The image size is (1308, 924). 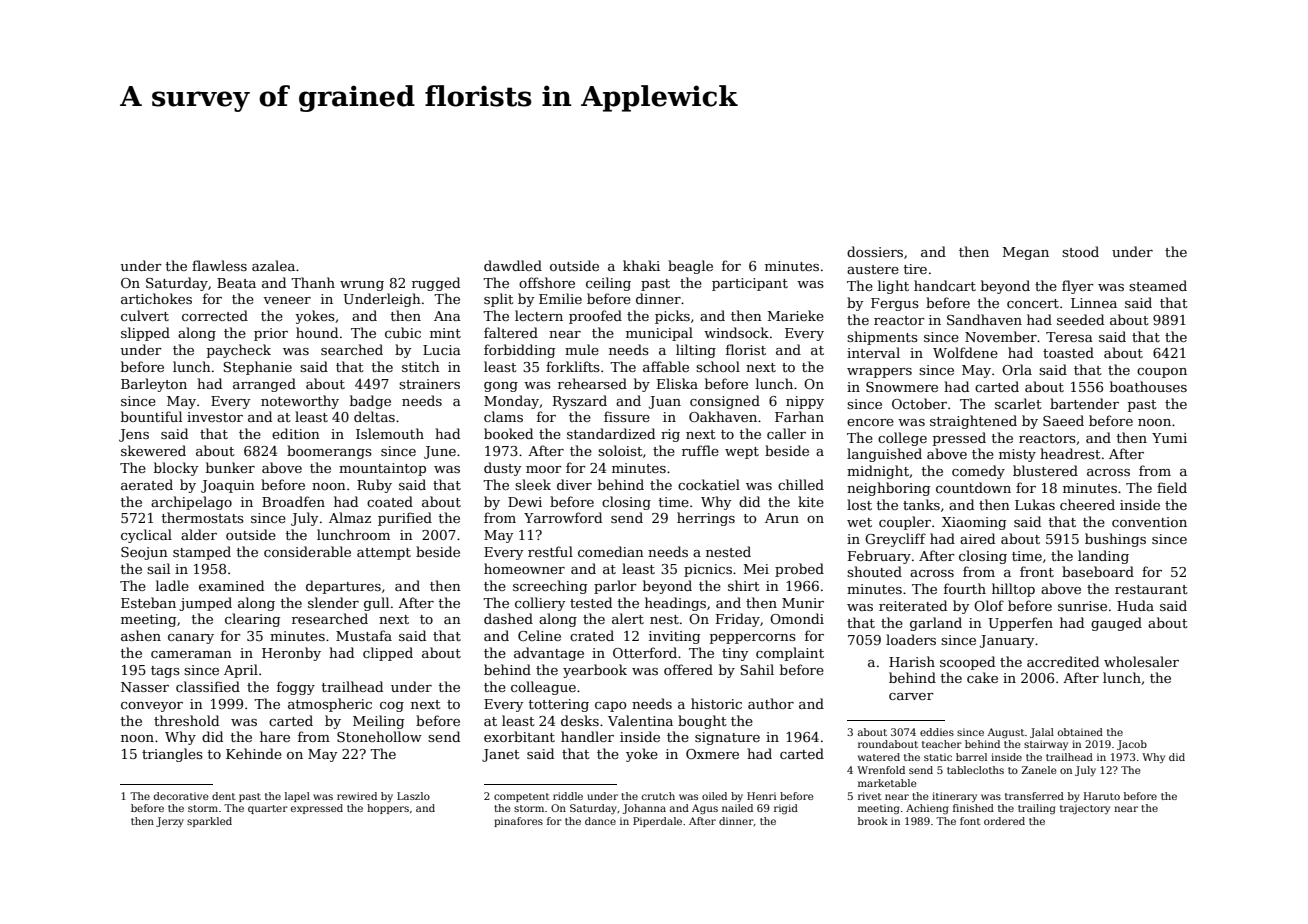 What do you see at coordinates (350, 517) in the screenshot?
I see `Almaz` at bounding box center [350, 517].
